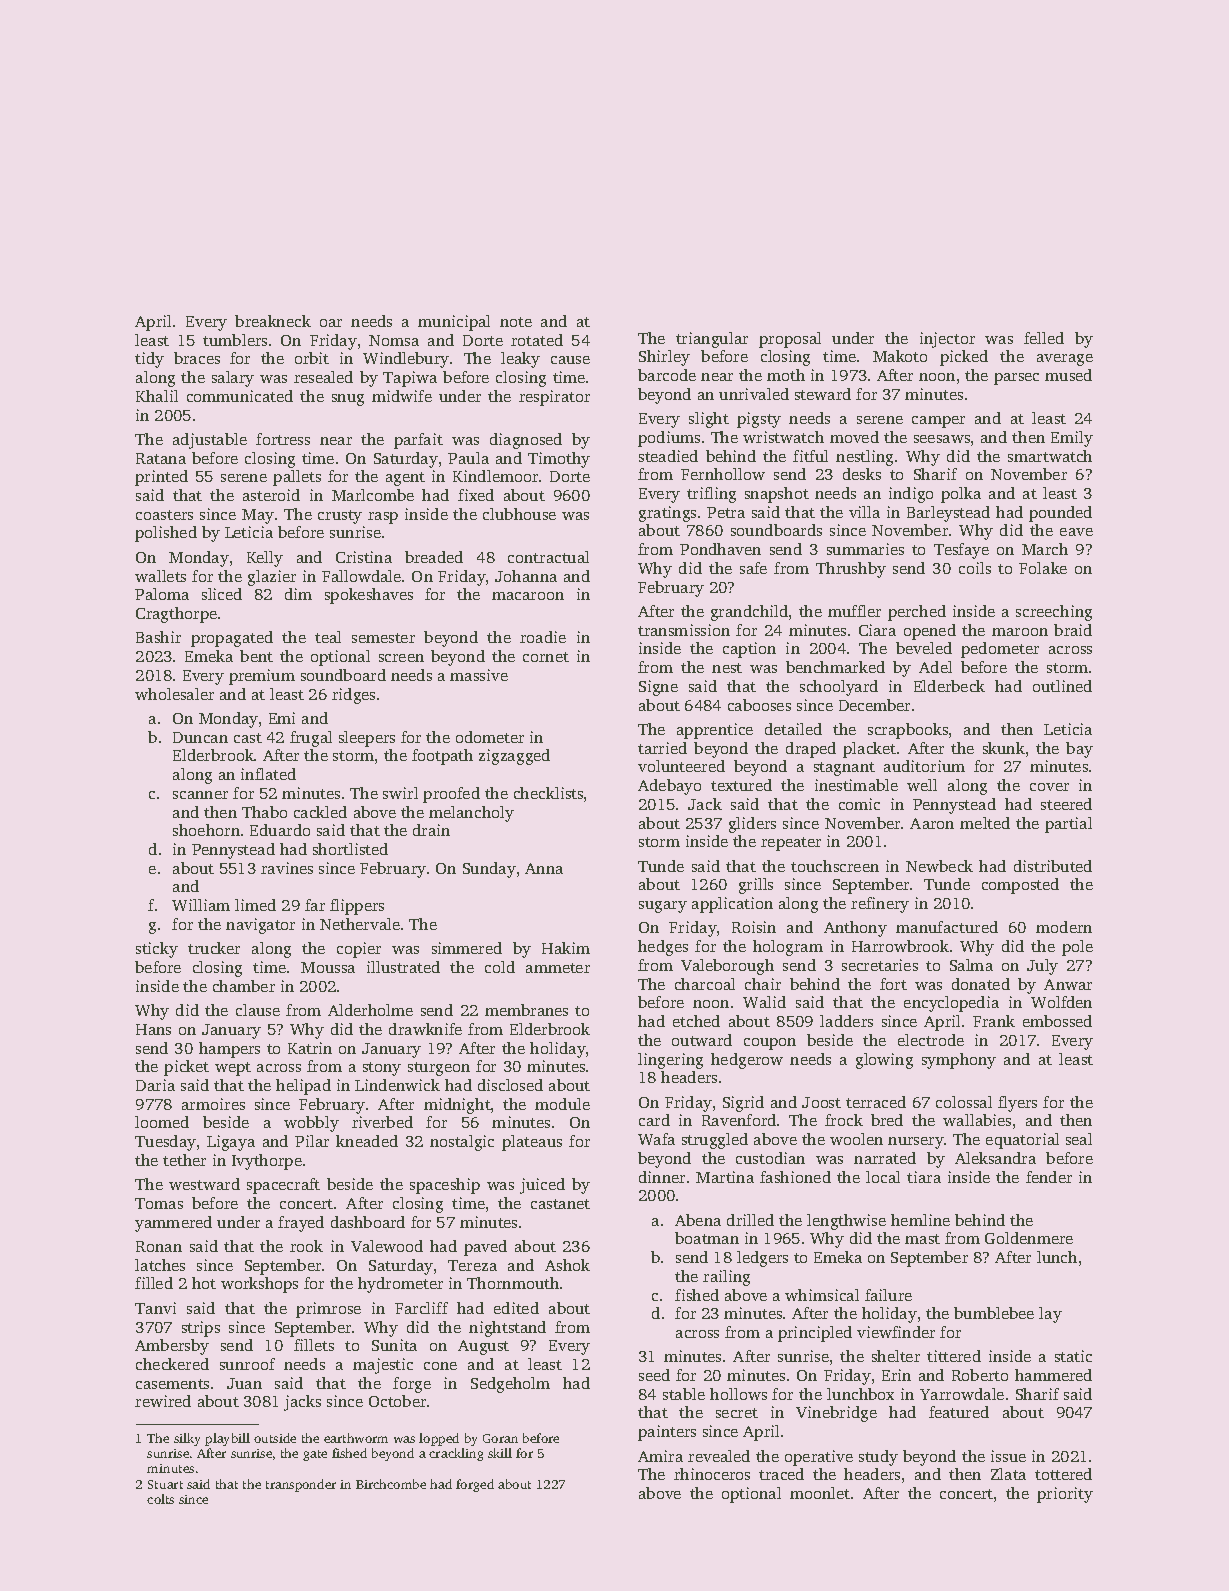 This screenshot has height=1591, width=1229. I want to click on Tesfaye, so click(961, 551).
